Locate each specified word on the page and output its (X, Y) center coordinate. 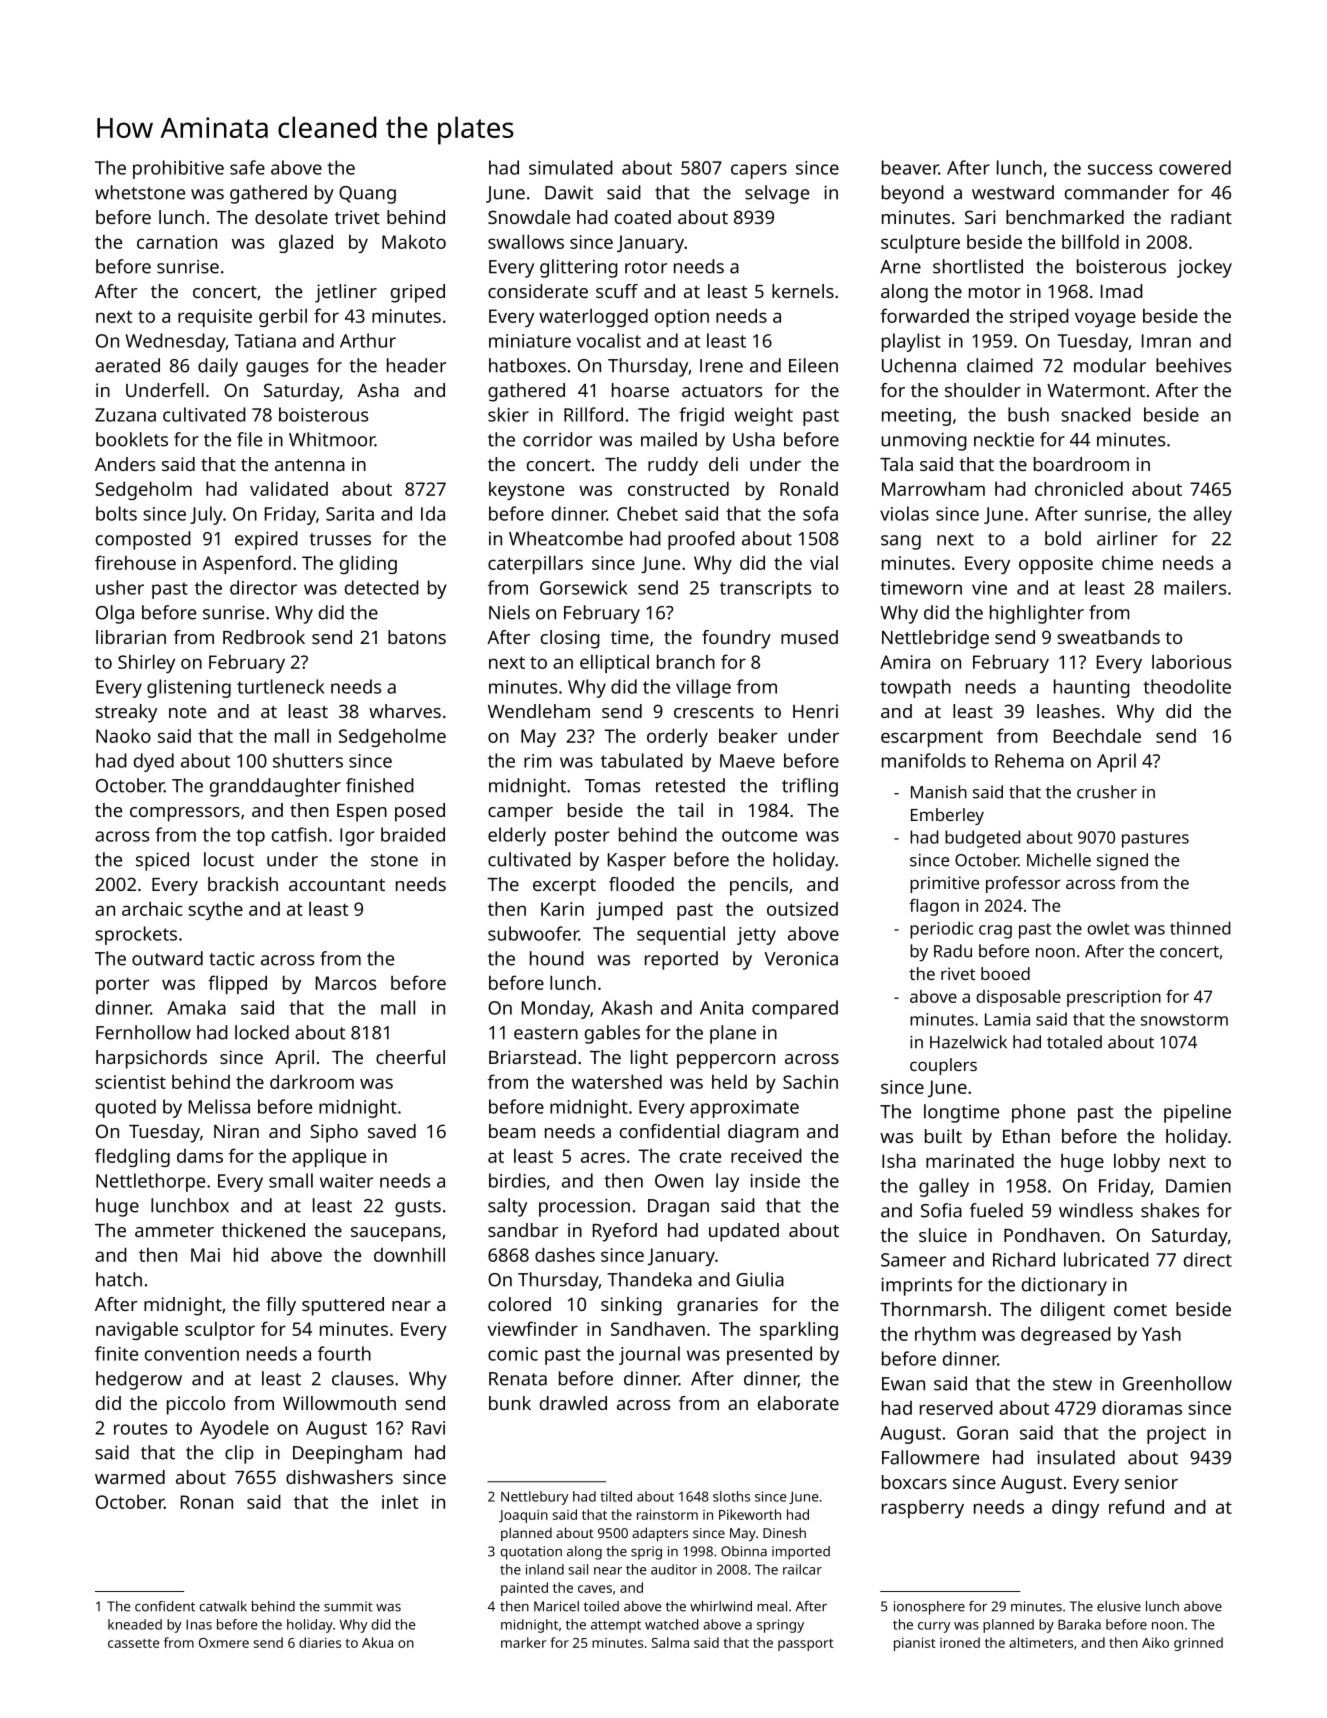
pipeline (1197, 1113)
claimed (1000, 365)
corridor (557, 439)
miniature (530, 341)
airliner (1127, 538)
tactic (232, 959)
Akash (626, 1007)
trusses (340, 539)
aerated (127, 365)
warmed (130, 1477)
